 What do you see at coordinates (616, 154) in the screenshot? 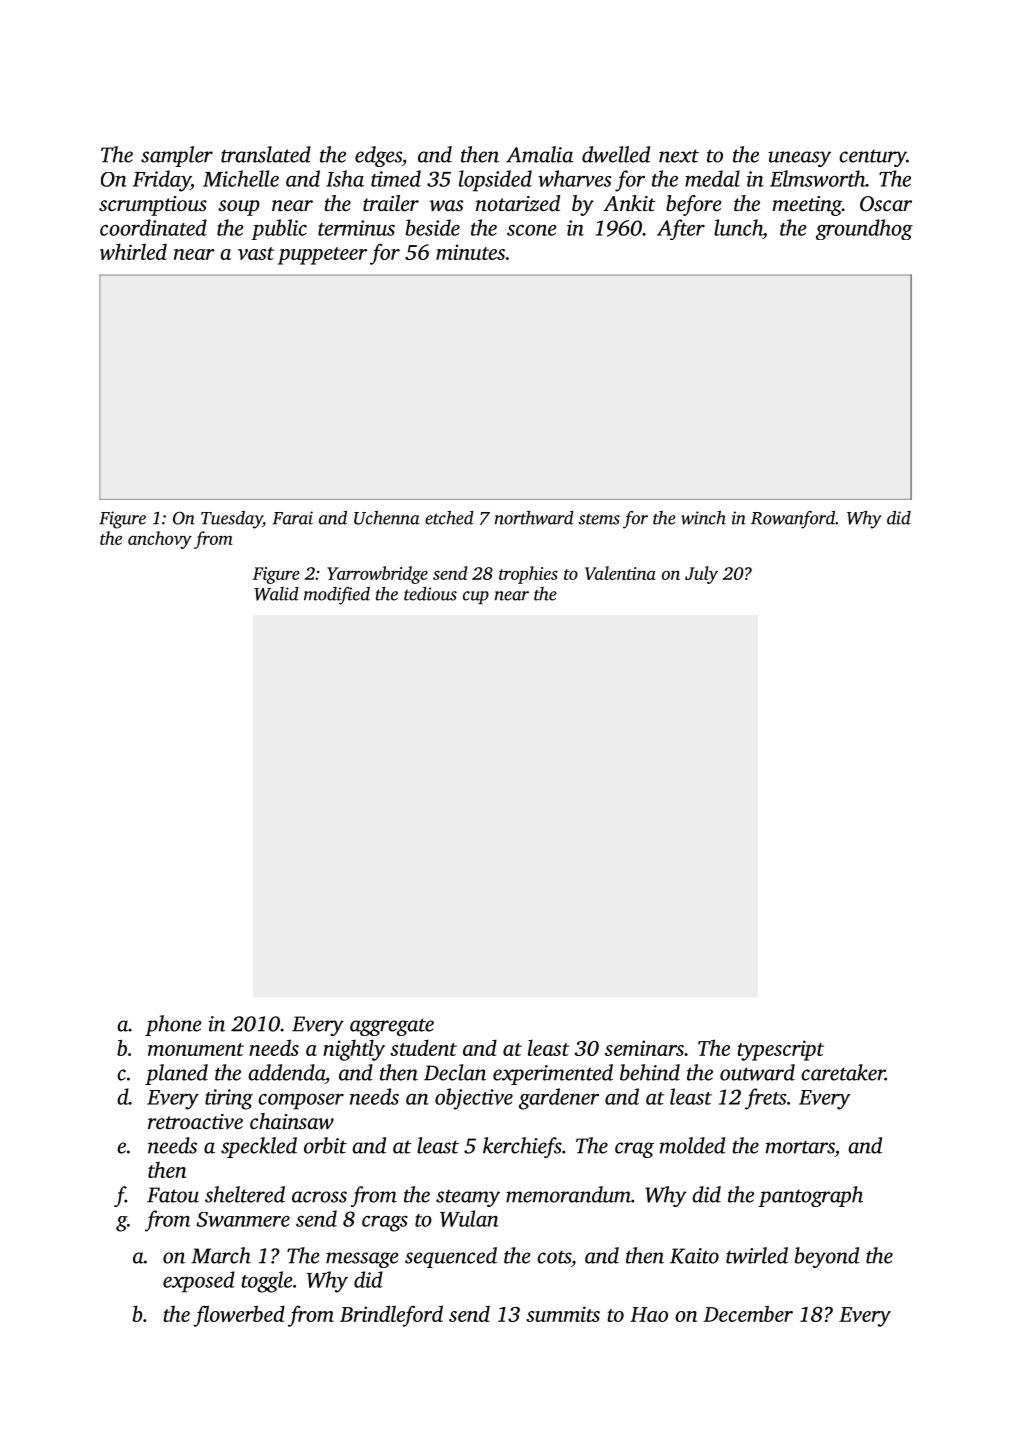
I see `dwelled` at bounding box center [616, 154].
